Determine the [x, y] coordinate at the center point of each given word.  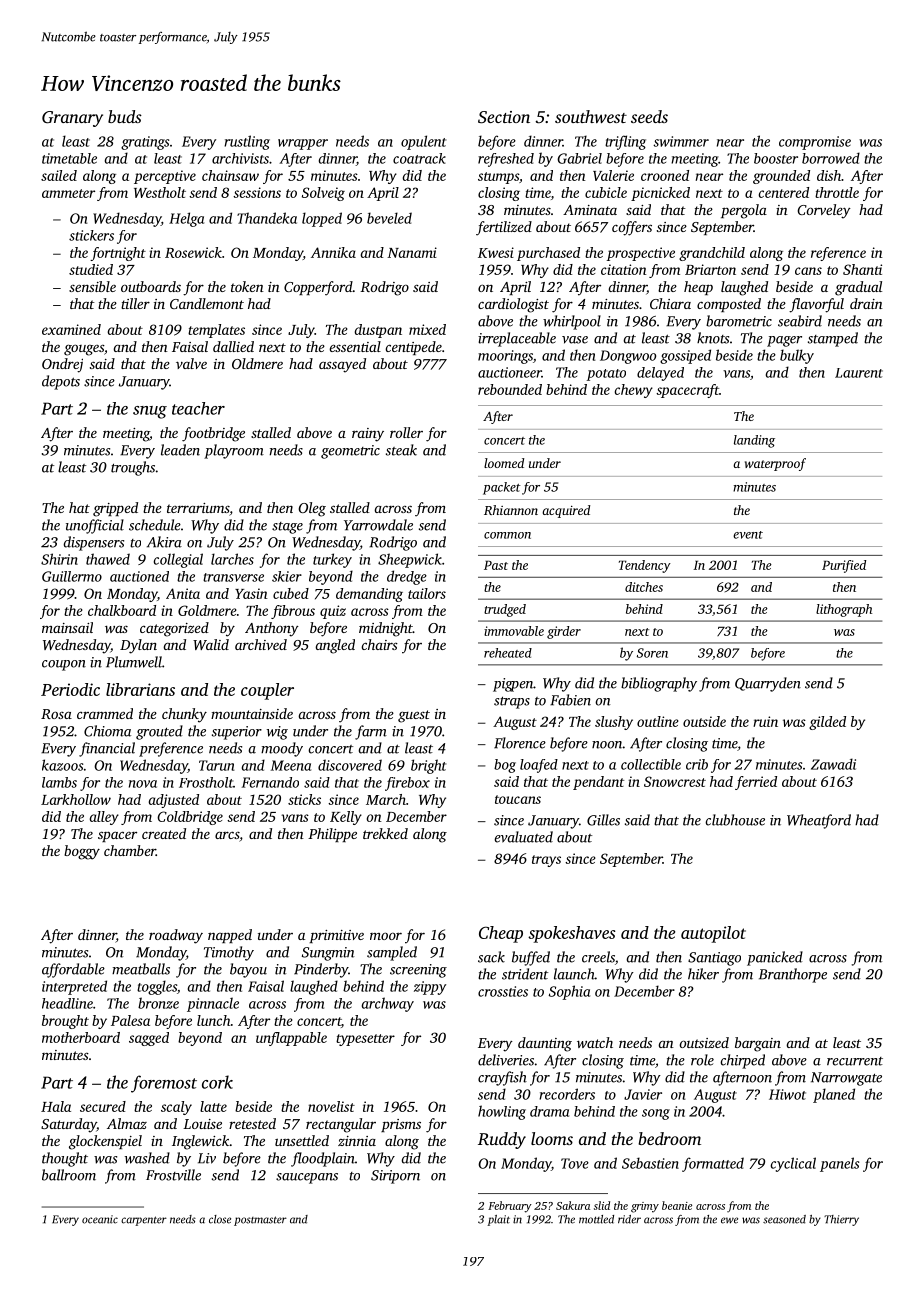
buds [125, 116]
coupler [267, 691]
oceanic [100, 1219]
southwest [591, 116]
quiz [333, 612]
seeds [649, 116]
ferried [756, 783]
